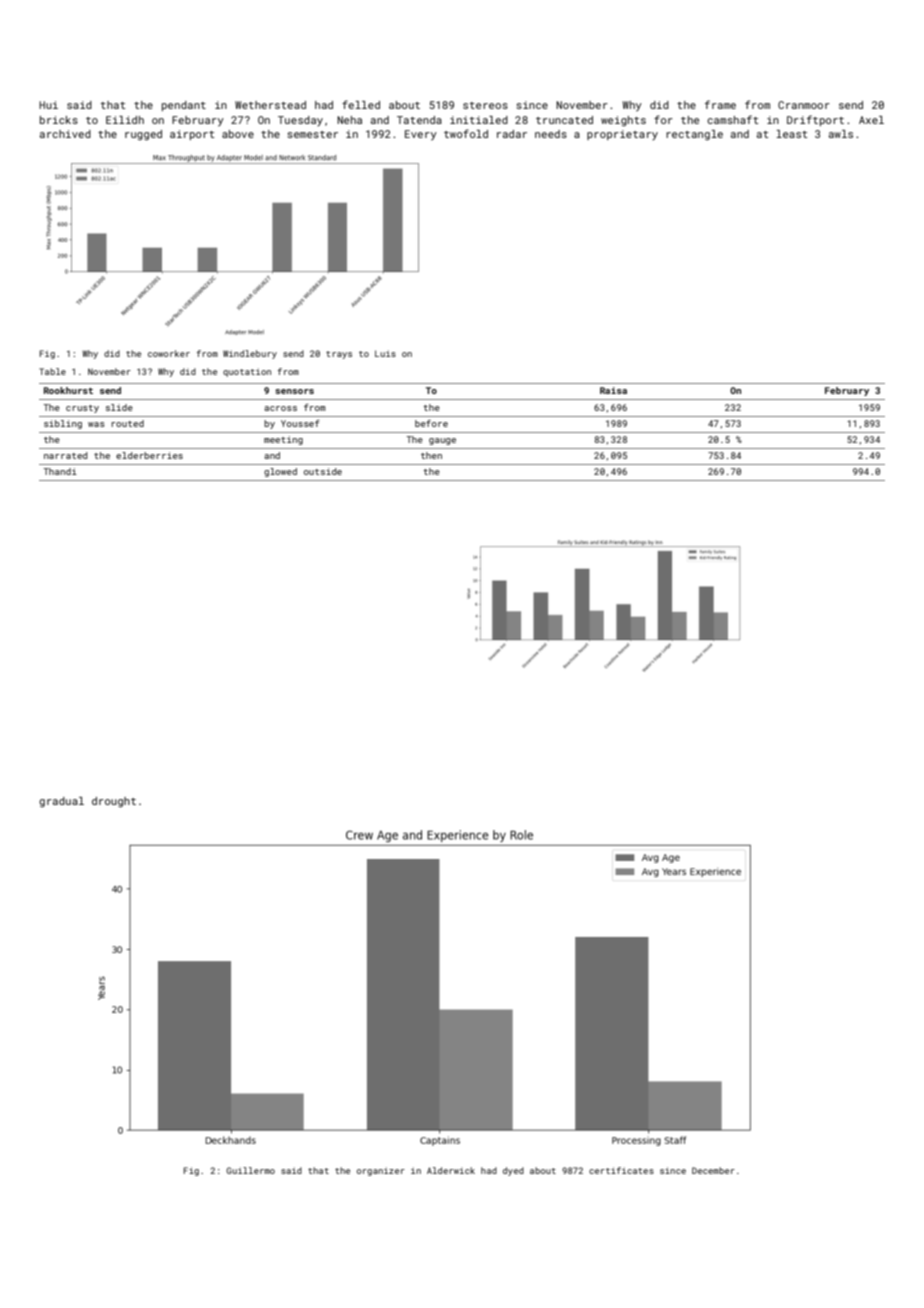 Image resolution: width=924 pixels, height=1308 pixels. What do you see at coordinates (431, 455) in the image?
I see `then` at bounding box center [431, 455].
